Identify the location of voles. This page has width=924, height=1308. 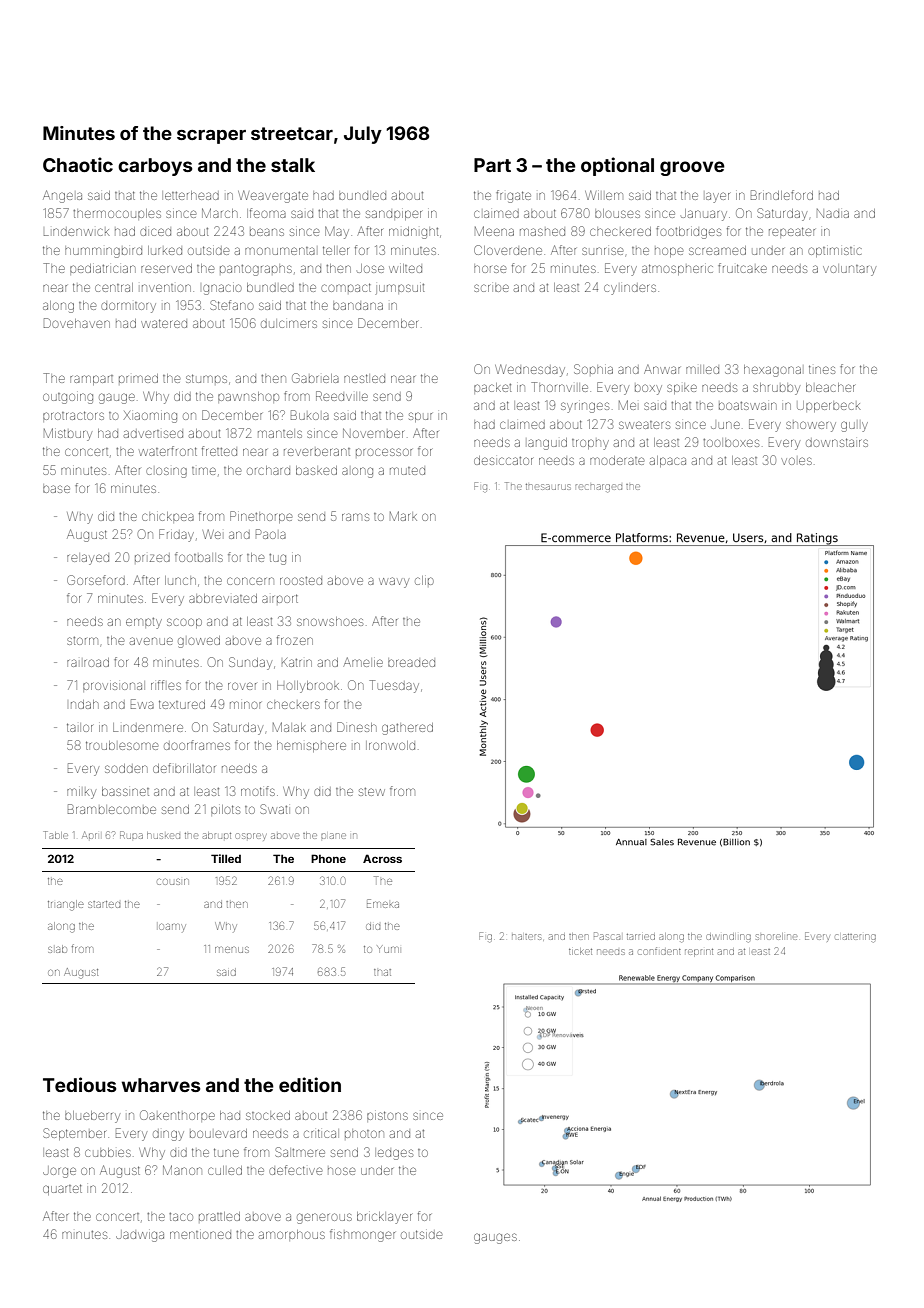
(796, 461).
